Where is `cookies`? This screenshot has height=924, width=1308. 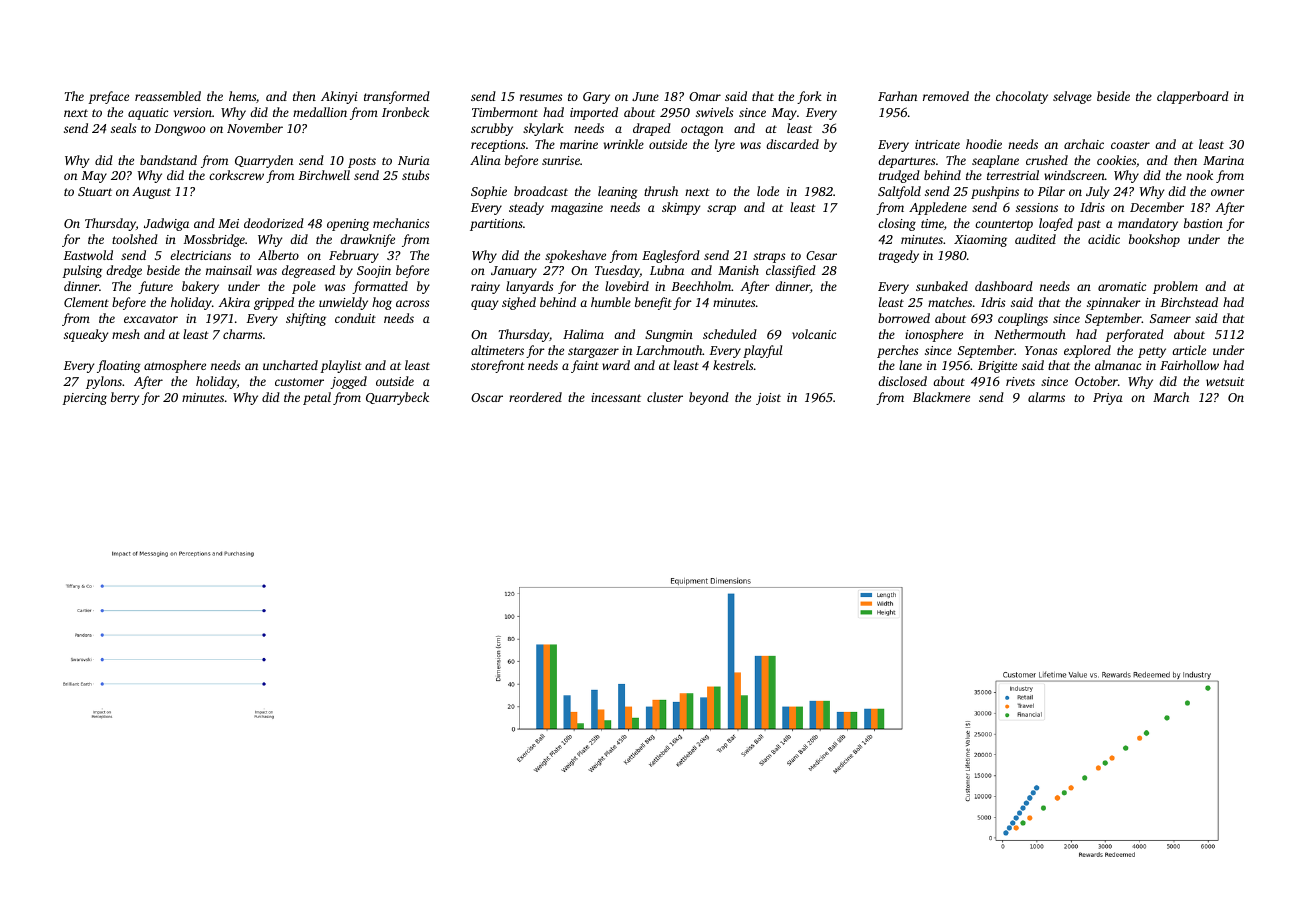
cookies is located at coordinates (1116, 160).
